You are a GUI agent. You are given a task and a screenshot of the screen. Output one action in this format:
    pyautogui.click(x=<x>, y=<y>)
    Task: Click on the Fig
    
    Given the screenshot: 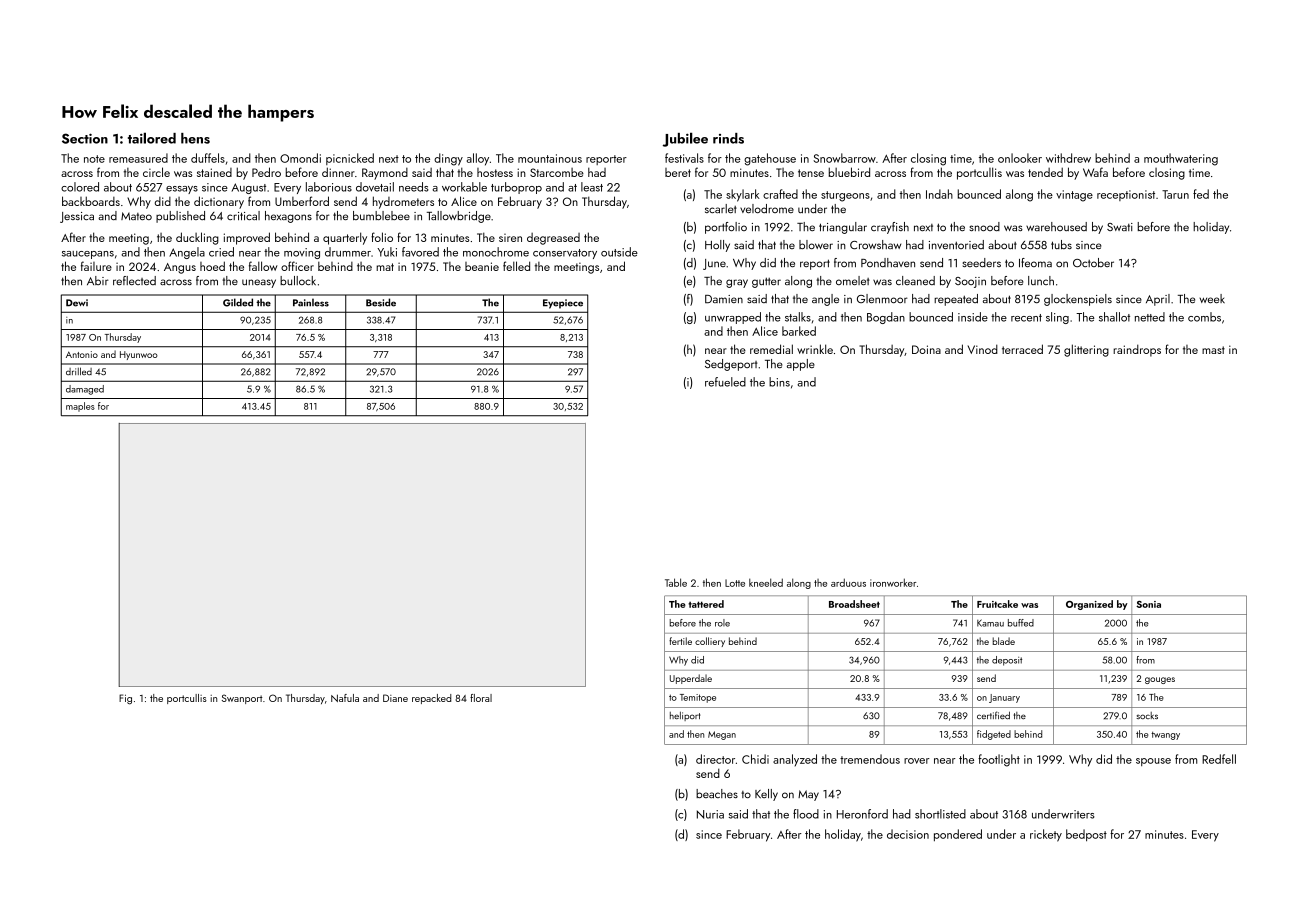 What is the action you would take?
    pyautogui.click(x=125, y=699)
